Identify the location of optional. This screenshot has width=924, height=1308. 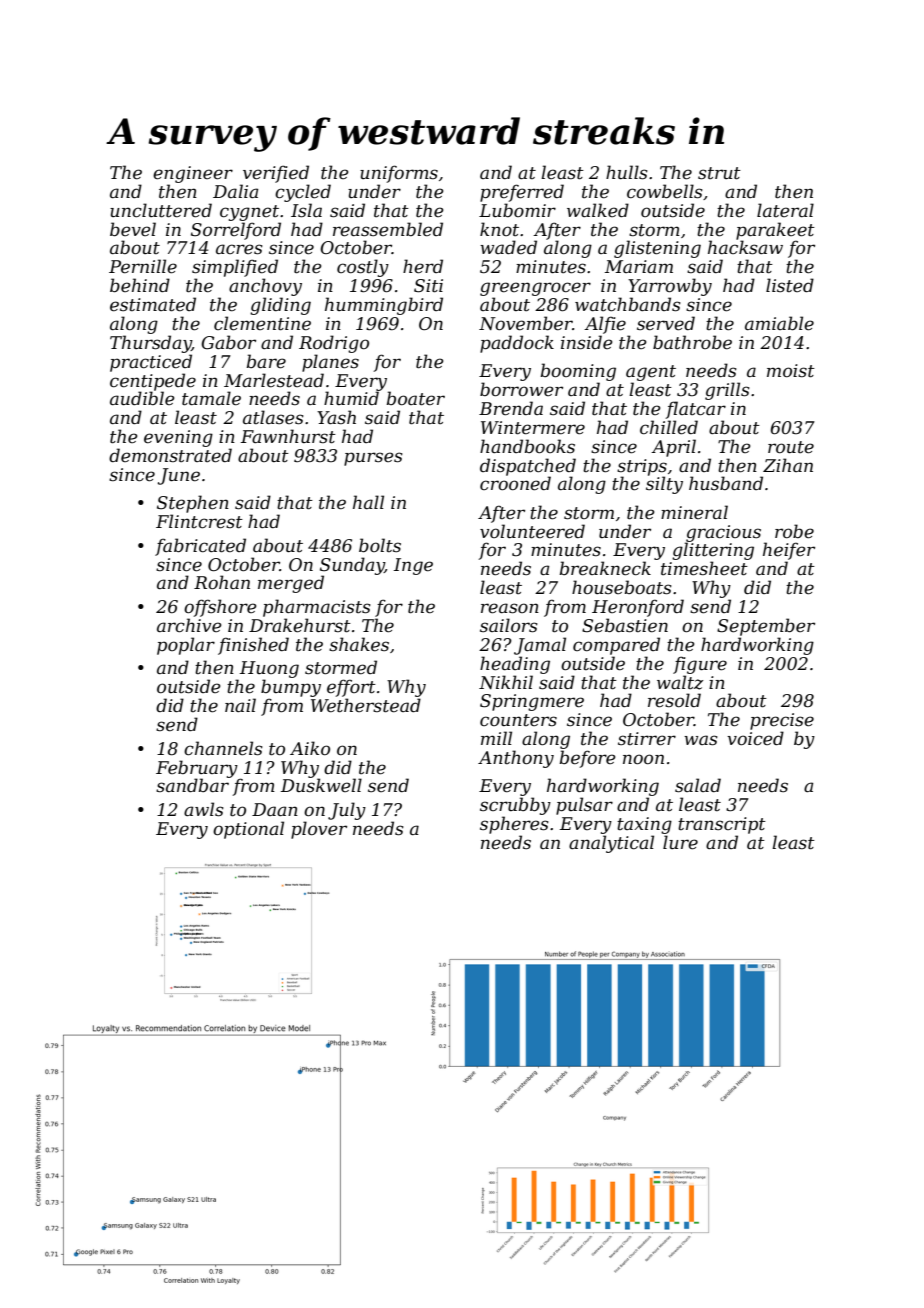
(248, 830).
